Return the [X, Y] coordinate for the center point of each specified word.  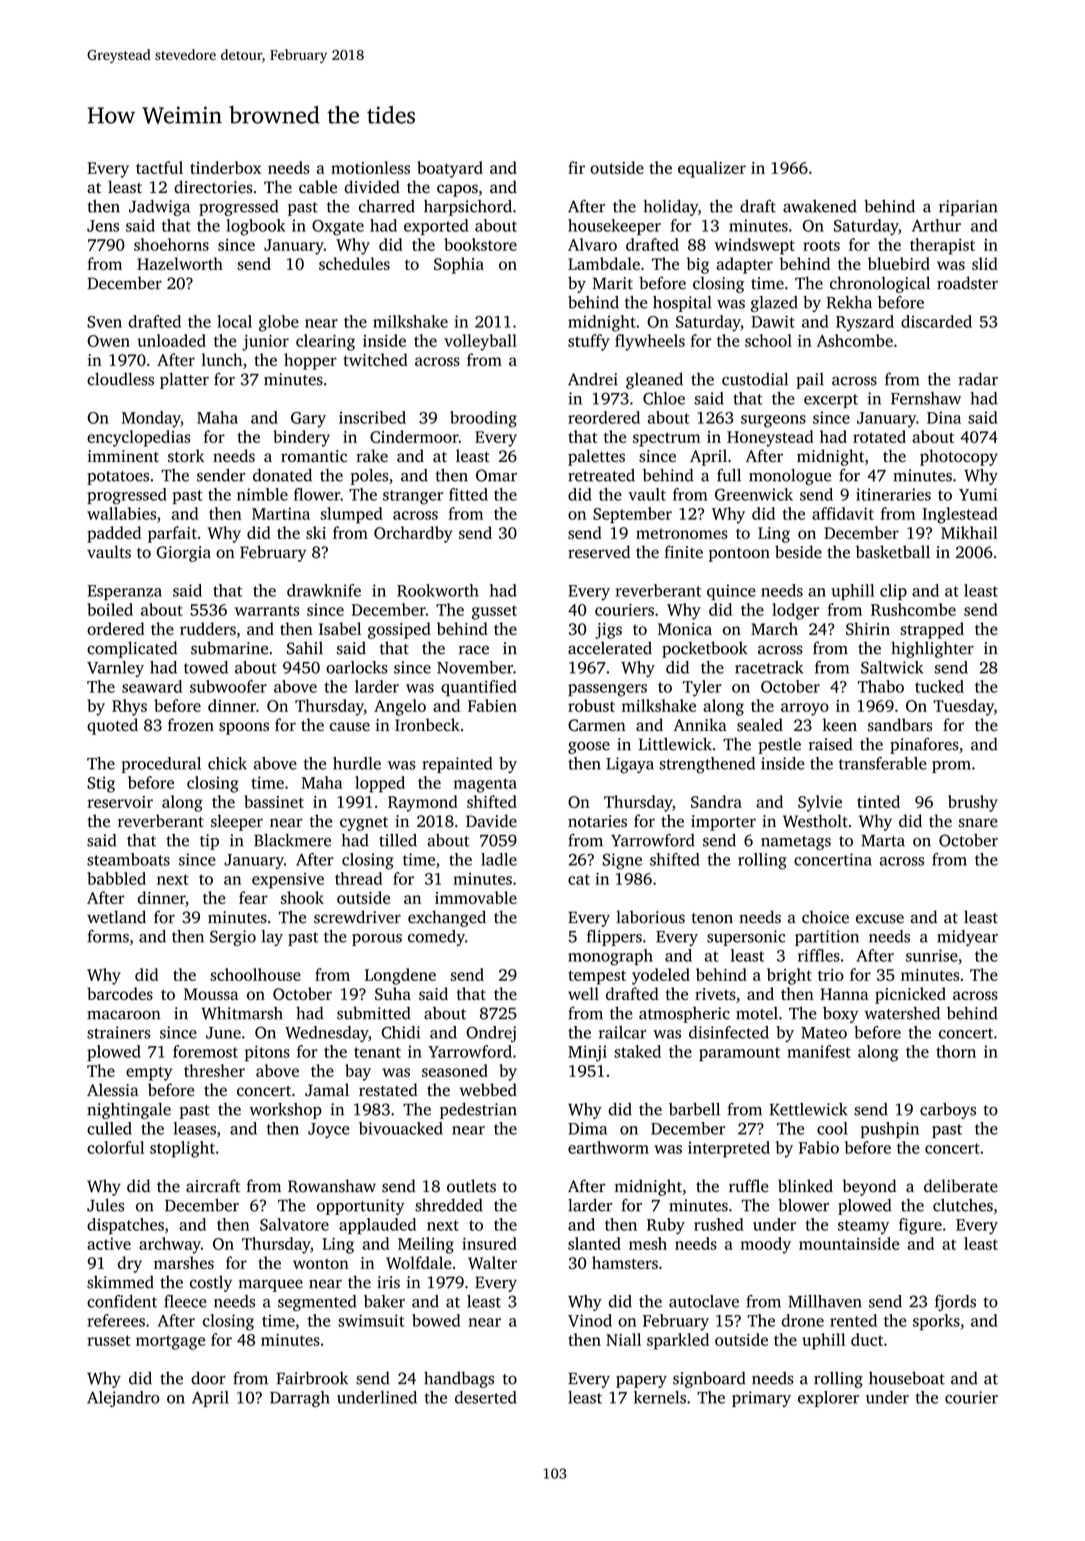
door [208, 1378]
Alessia [113, 1089]
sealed [760, 724]
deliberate [961, 1186]
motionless [370, 167]
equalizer [712, 169]
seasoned [455, 1070]
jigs [608, 631]
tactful [159, 167]
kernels [660, 1397]
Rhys [129, 707]
